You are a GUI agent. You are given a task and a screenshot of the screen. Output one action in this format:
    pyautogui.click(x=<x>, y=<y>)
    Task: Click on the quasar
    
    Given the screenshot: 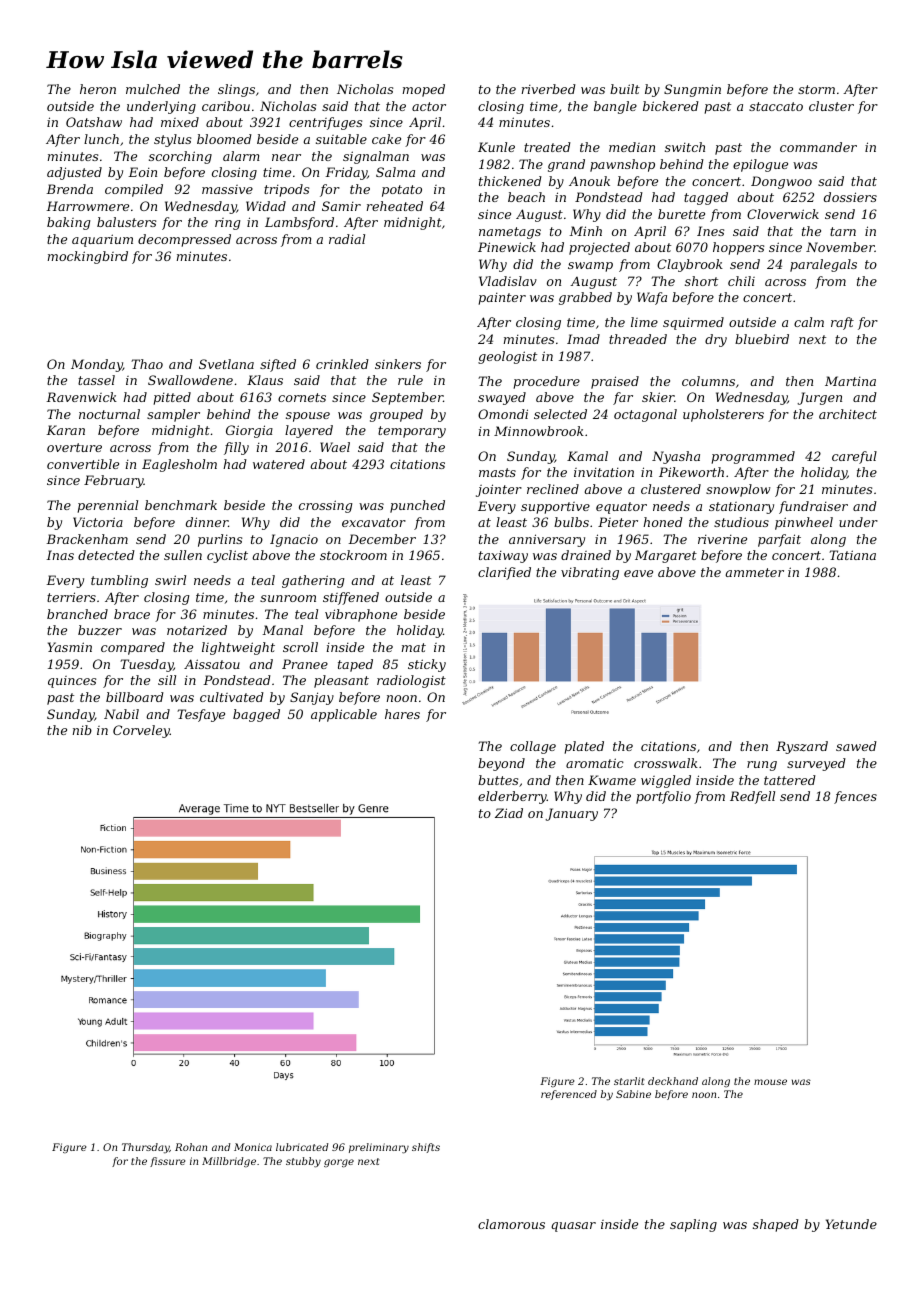 What is the action you would take?
    pyautogui.click(x=573, y=1227)
